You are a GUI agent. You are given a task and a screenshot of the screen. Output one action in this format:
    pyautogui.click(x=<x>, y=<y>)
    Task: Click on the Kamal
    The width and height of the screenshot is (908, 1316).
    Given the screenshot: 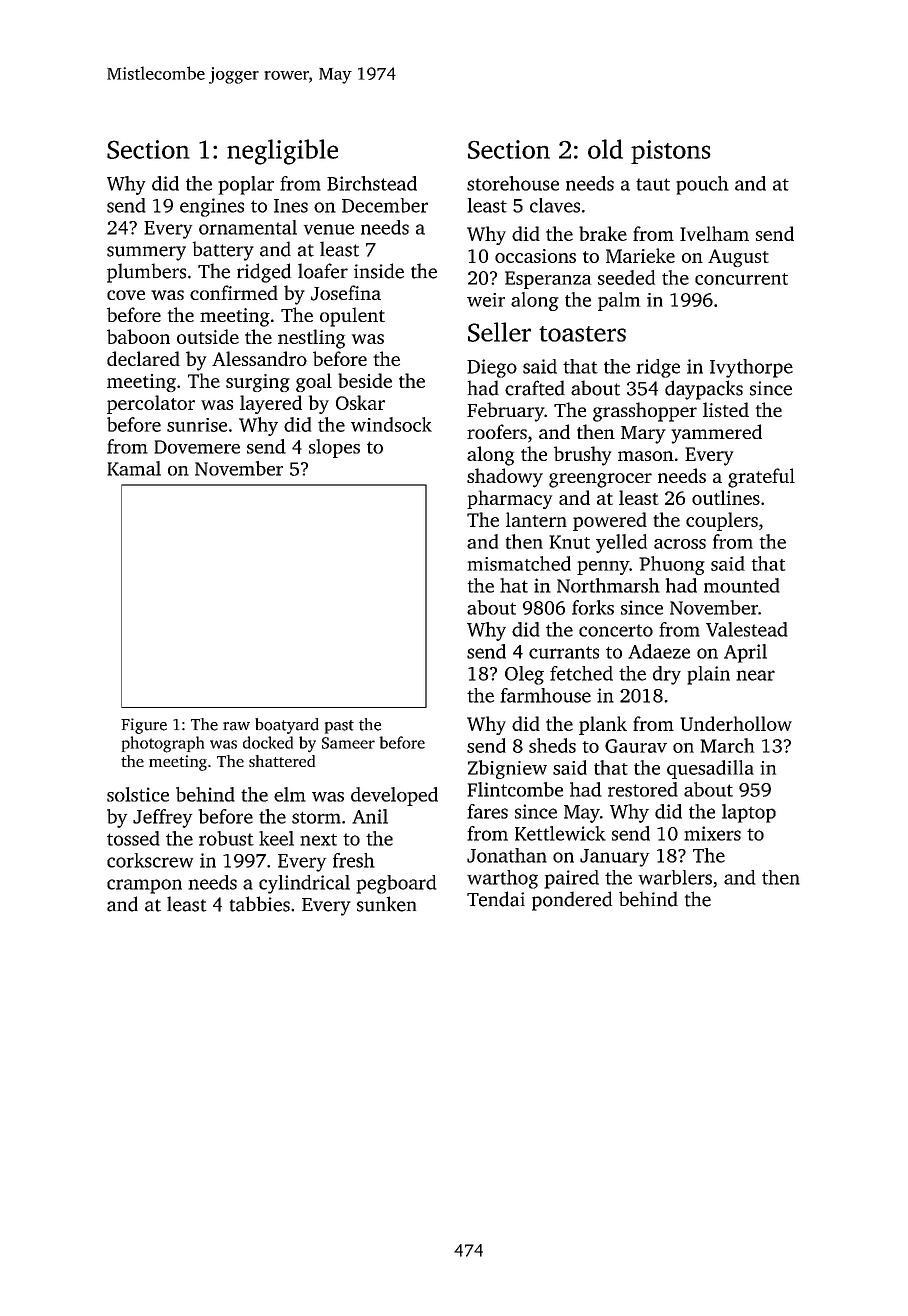 What is the action you would take?
    pyautogui.click(x=134, y=468)
